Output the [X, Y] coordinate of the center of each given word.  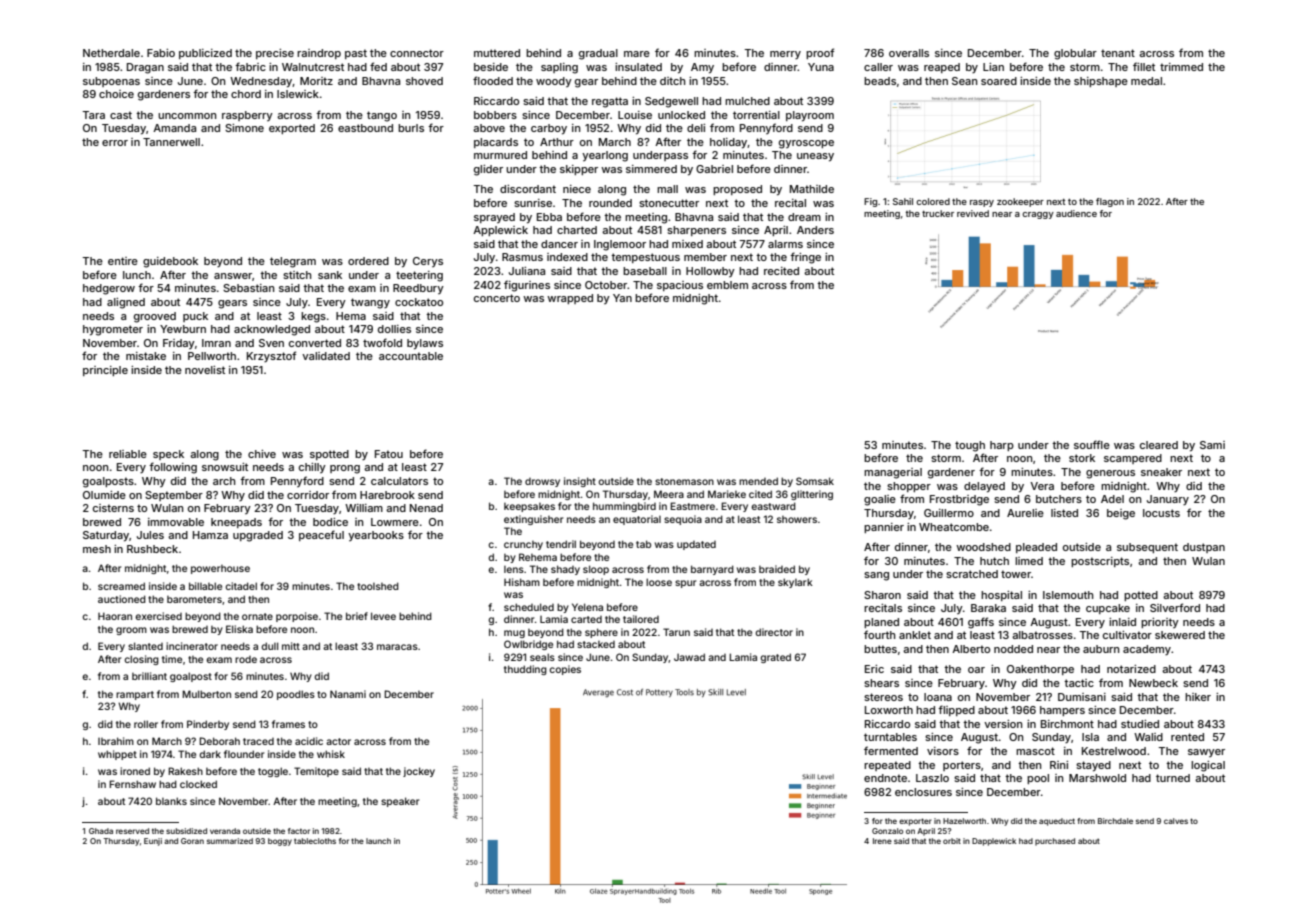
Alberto [971, 649]
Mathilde [812, 189]
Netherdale [111, 53]
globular [1075, 54]
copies [565, 670]
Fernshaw [132, 784]
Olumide [104, 495]
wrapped [570, 299]
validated [326, 356]
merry [785, 55]
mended [758, 481]
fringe [805, 258]
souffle [1092, 444]
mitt [291, 646]
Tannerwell [171, 142]
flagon [1110, 202]
